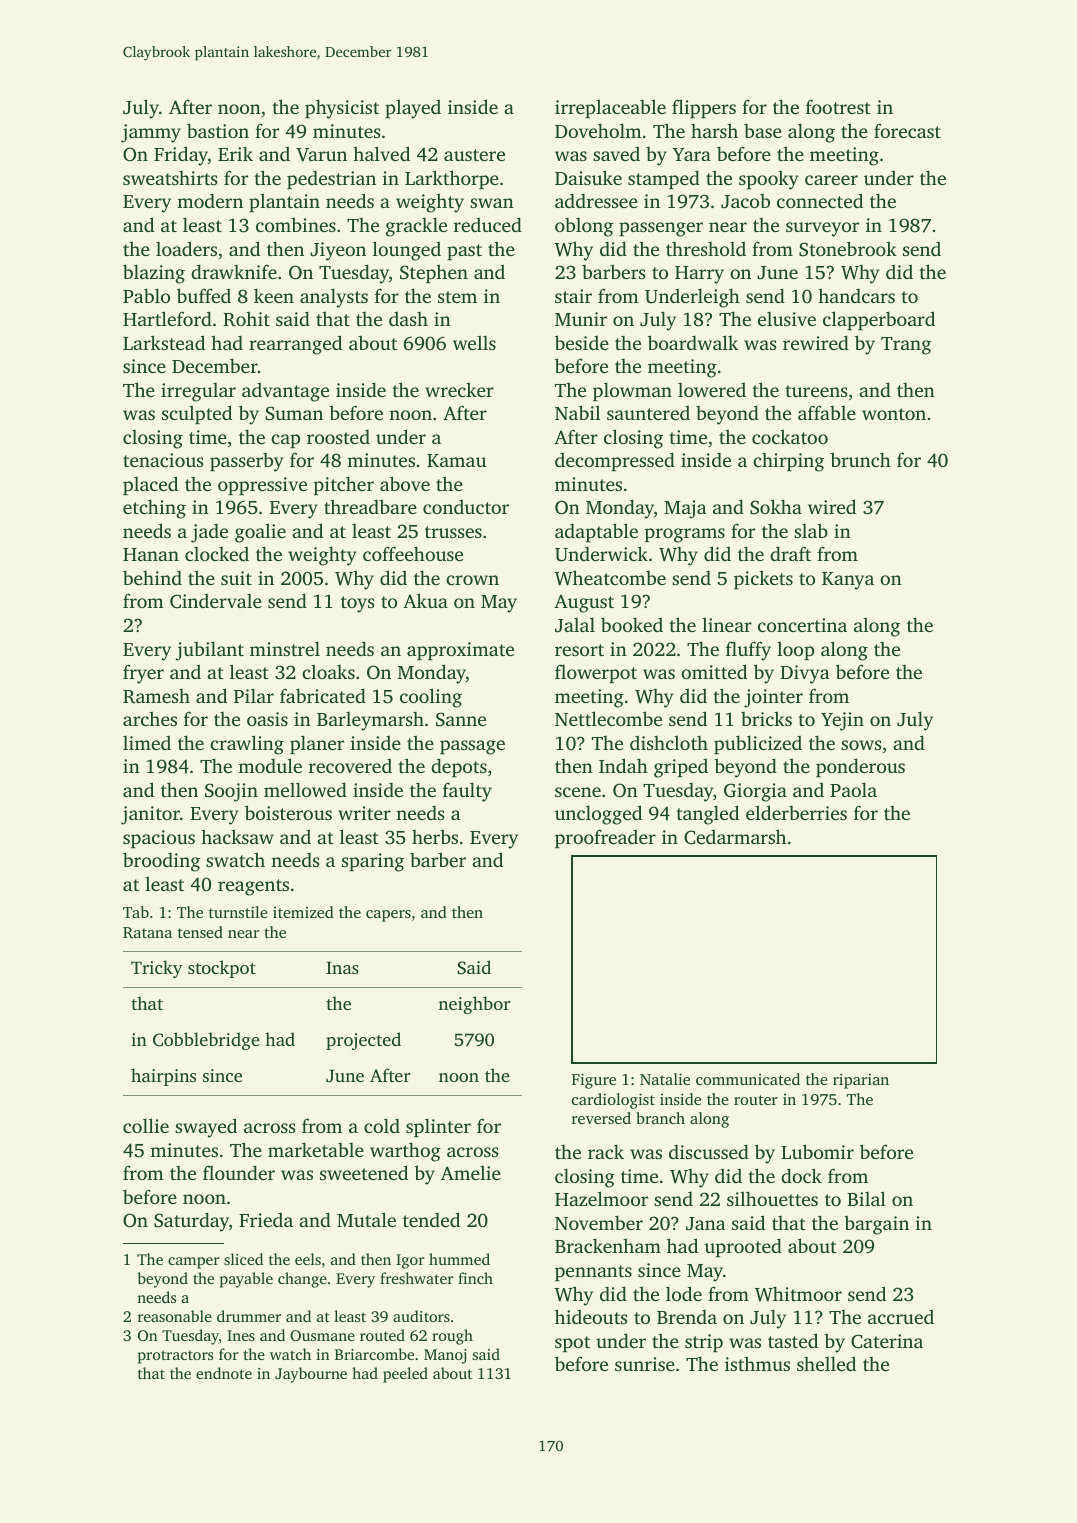 This image has width=1077, height=1523. I want to click on rearranged, so click(295, 345).
